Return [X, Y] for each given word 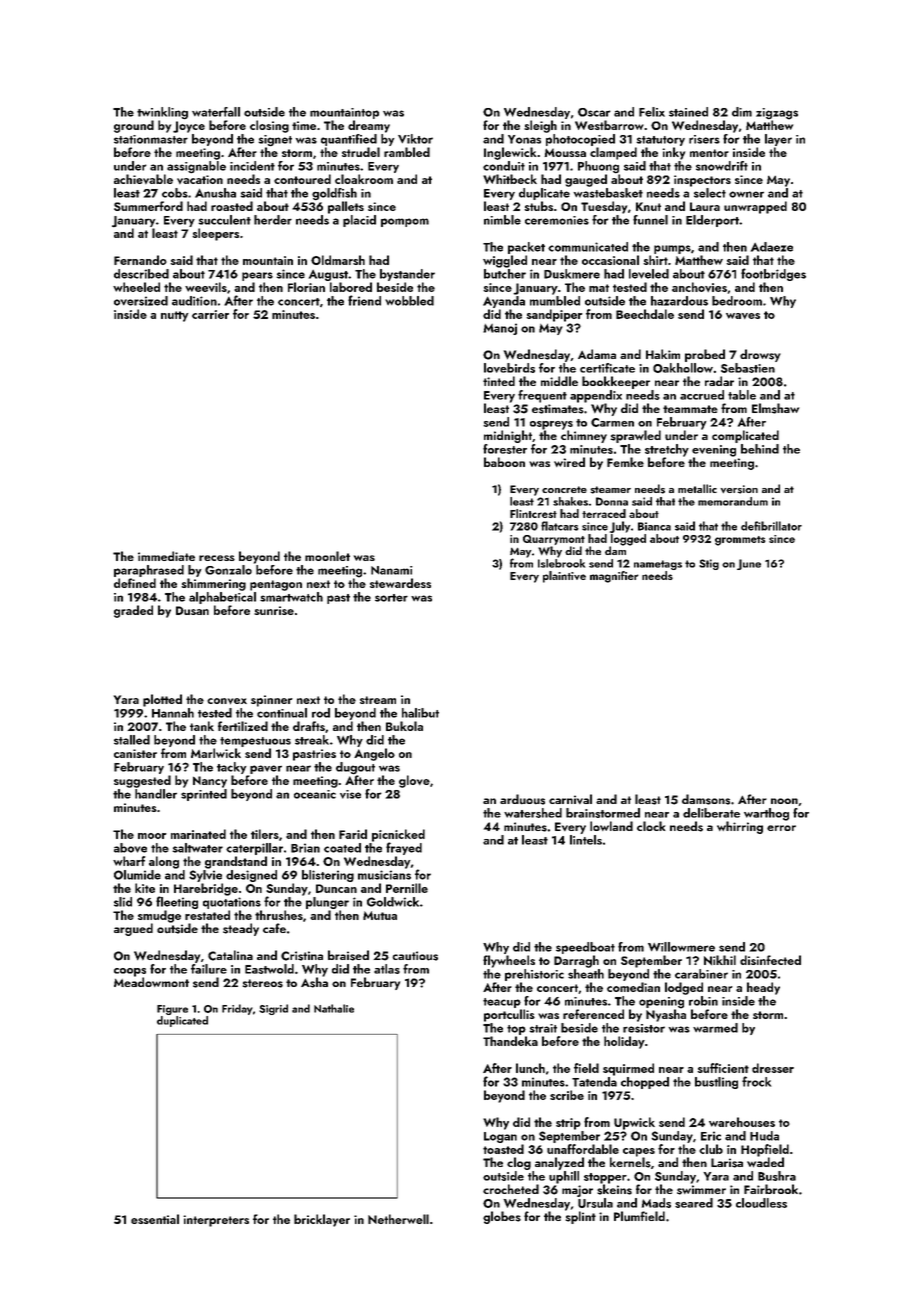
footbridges [773, 274]
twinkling [162, 113]
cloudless [761, 1203]
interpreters [216, 1221]
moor [152, 836]
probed [705, 355]
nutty [174, 316]
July [620, 527]
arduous [522, 799]
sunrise [274, 610]
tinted [499, 381]
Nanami [391, 570]
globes [502, 1217]
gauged [586, 180]
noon [784, 801]
